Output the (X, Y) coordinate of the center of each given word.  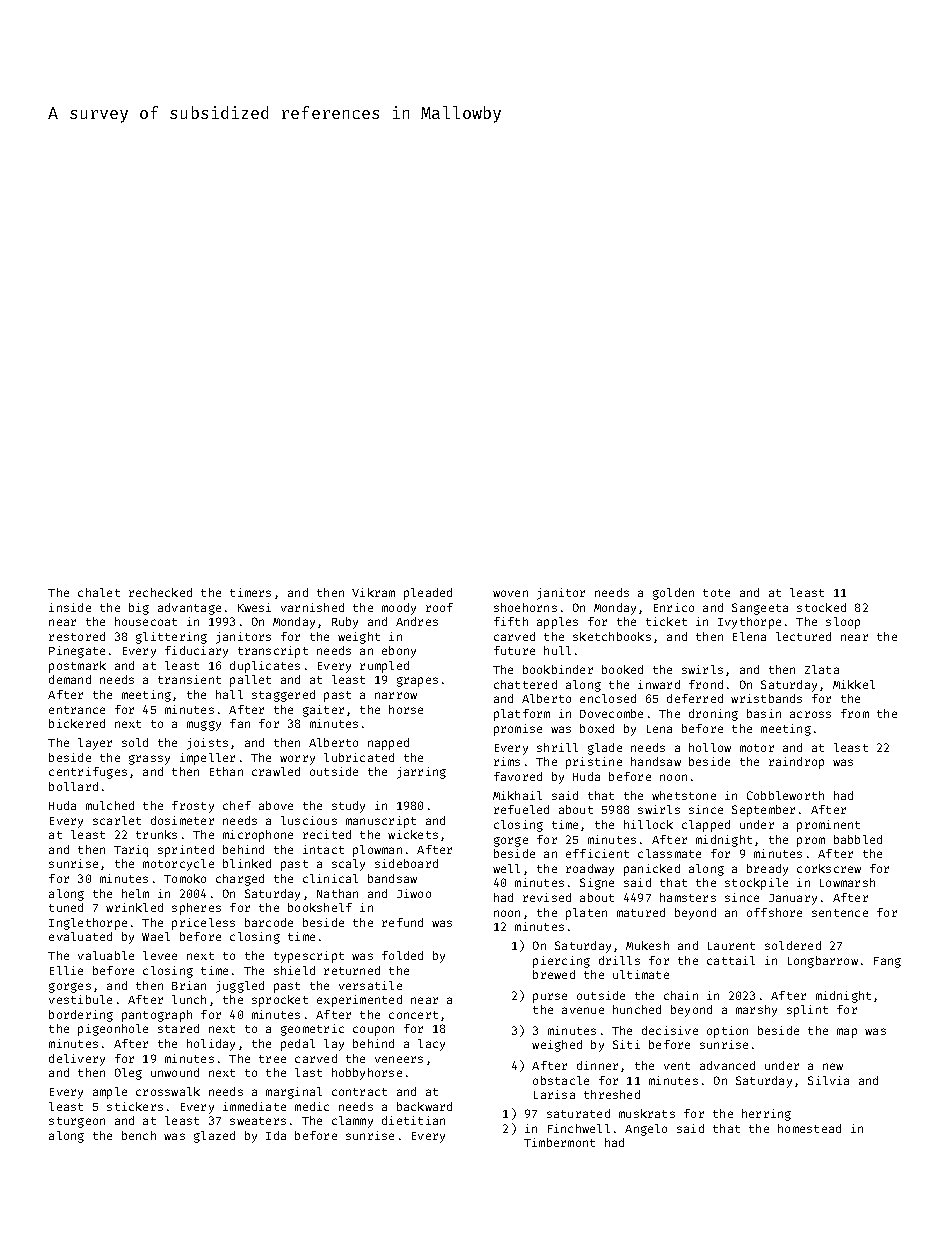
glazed (214, 1137)
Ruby (345, 623)
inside (70, 607)
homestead (809, 1128)
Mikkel (854, 684)
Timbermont (559, 1142)
